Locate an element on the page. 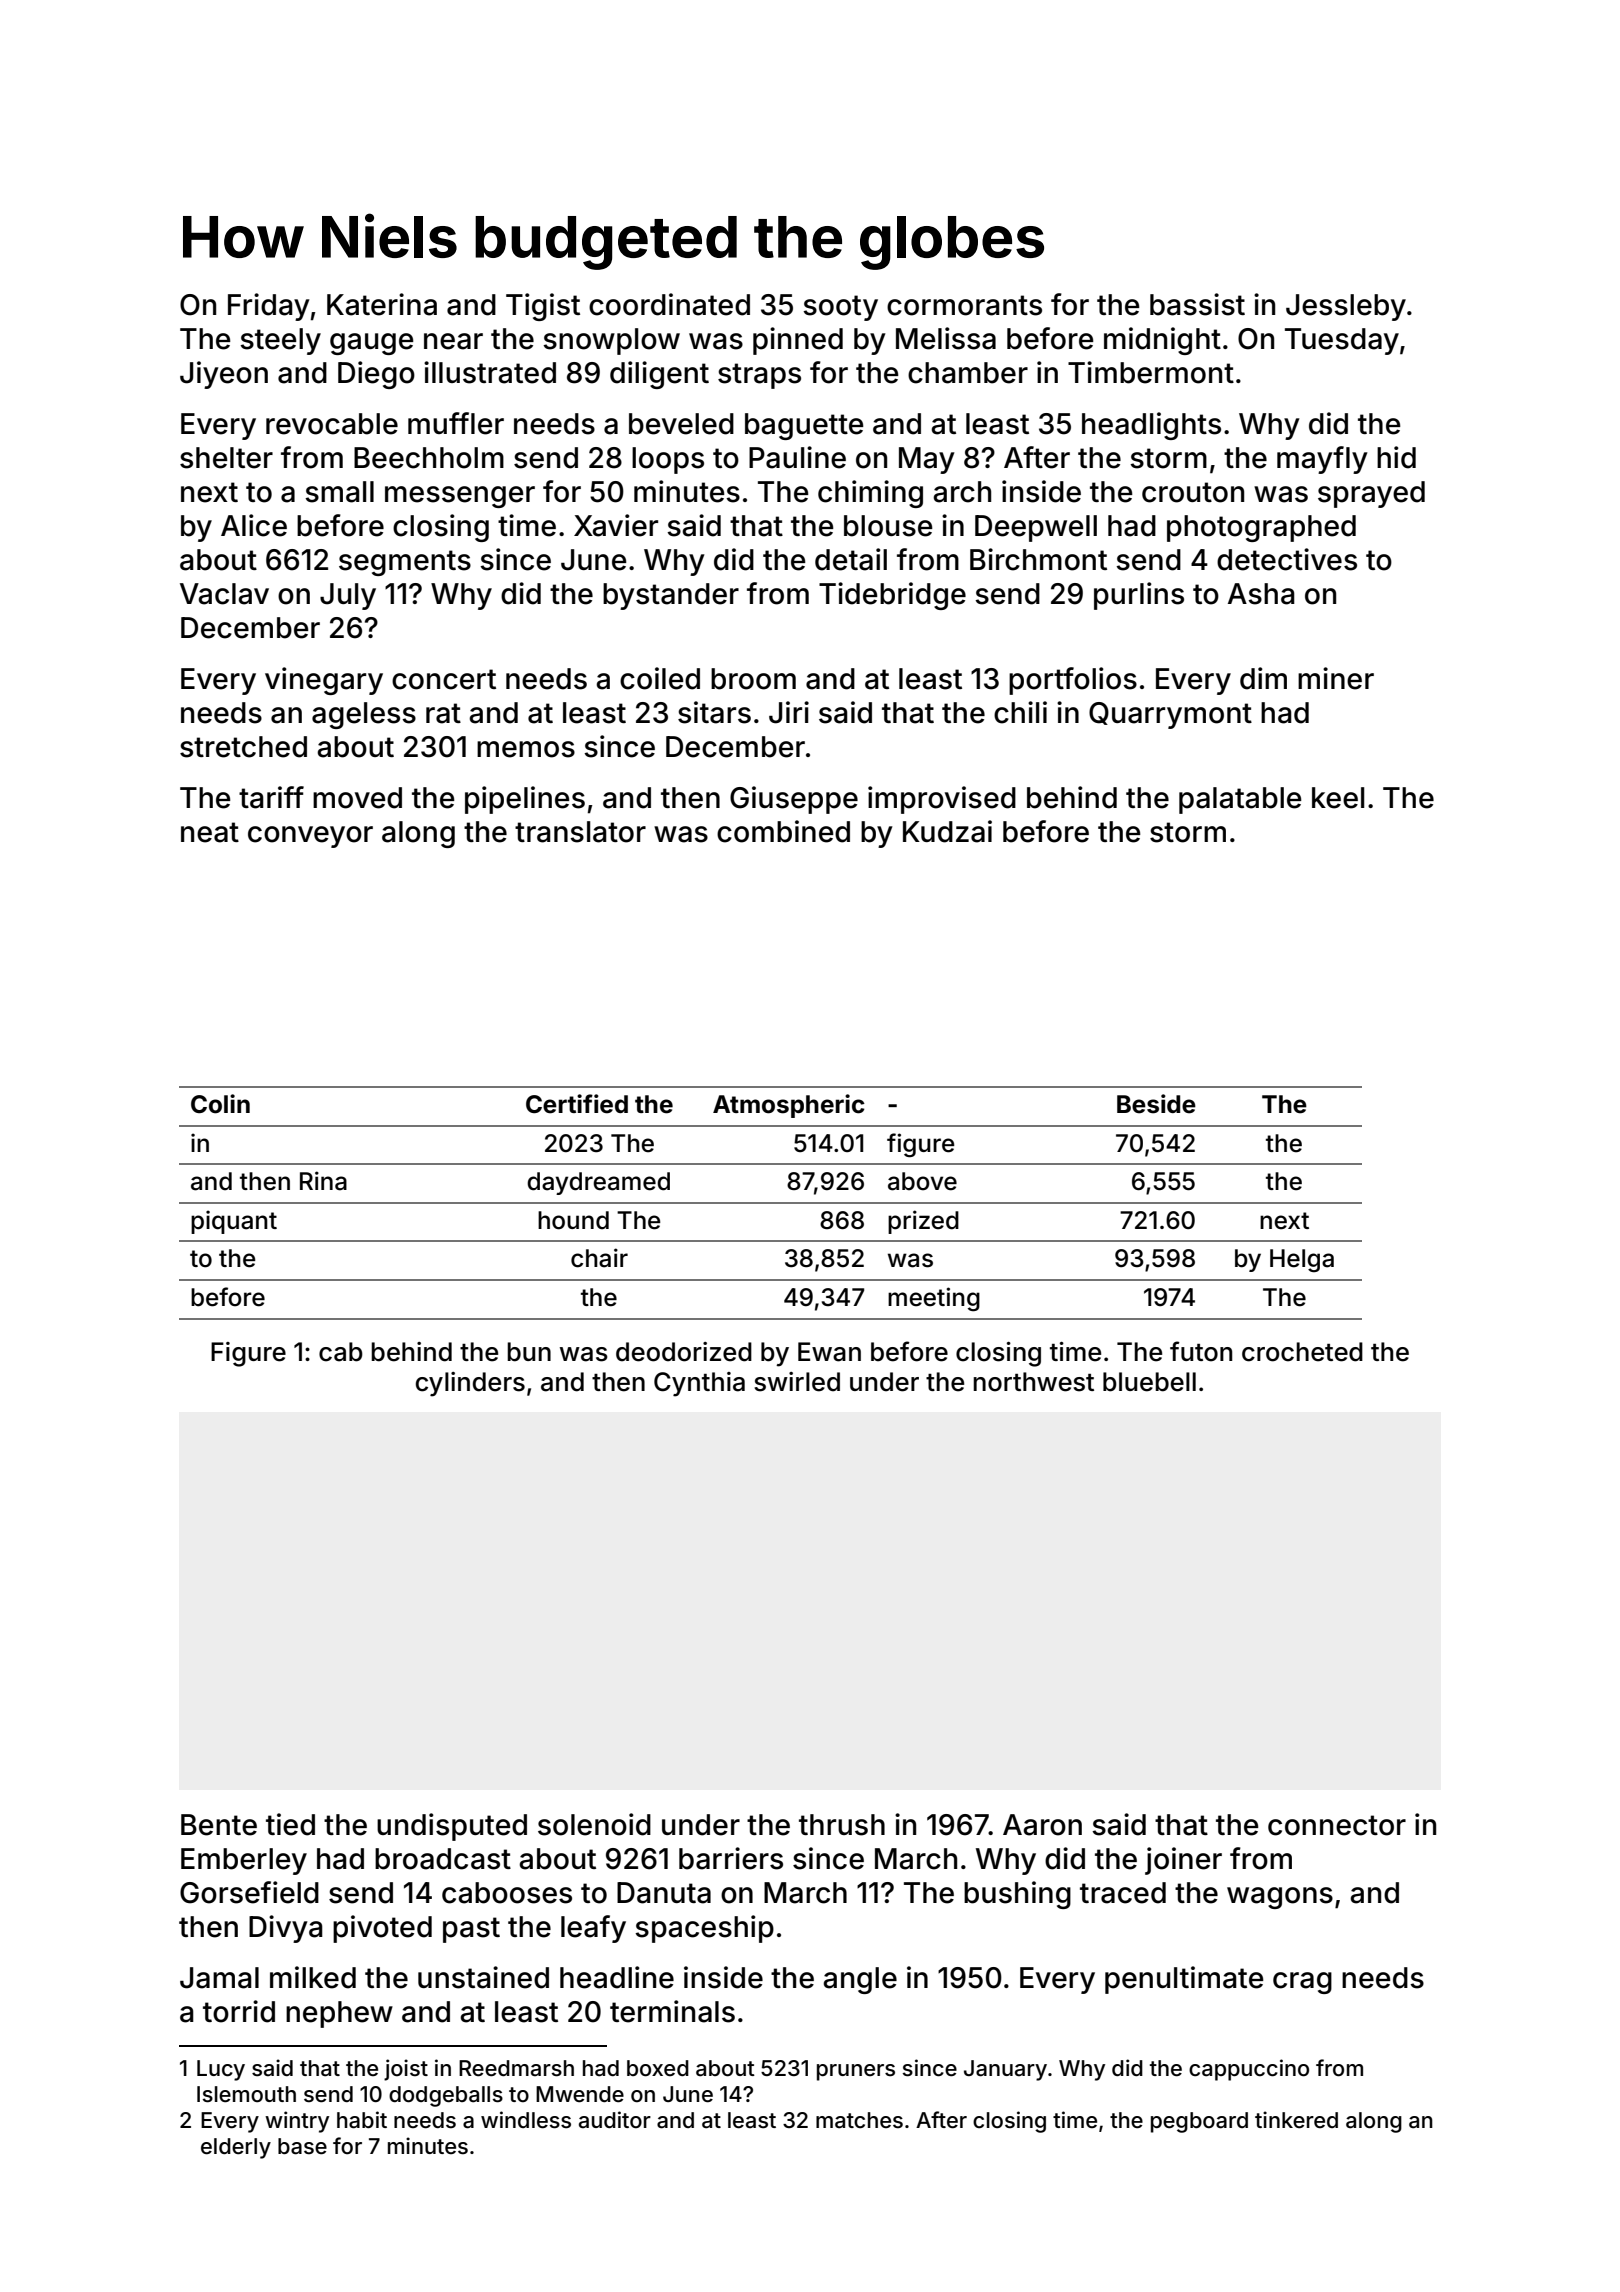 The image size is (1620, 2292). spaceship is located at coordinates (704, 1929).
